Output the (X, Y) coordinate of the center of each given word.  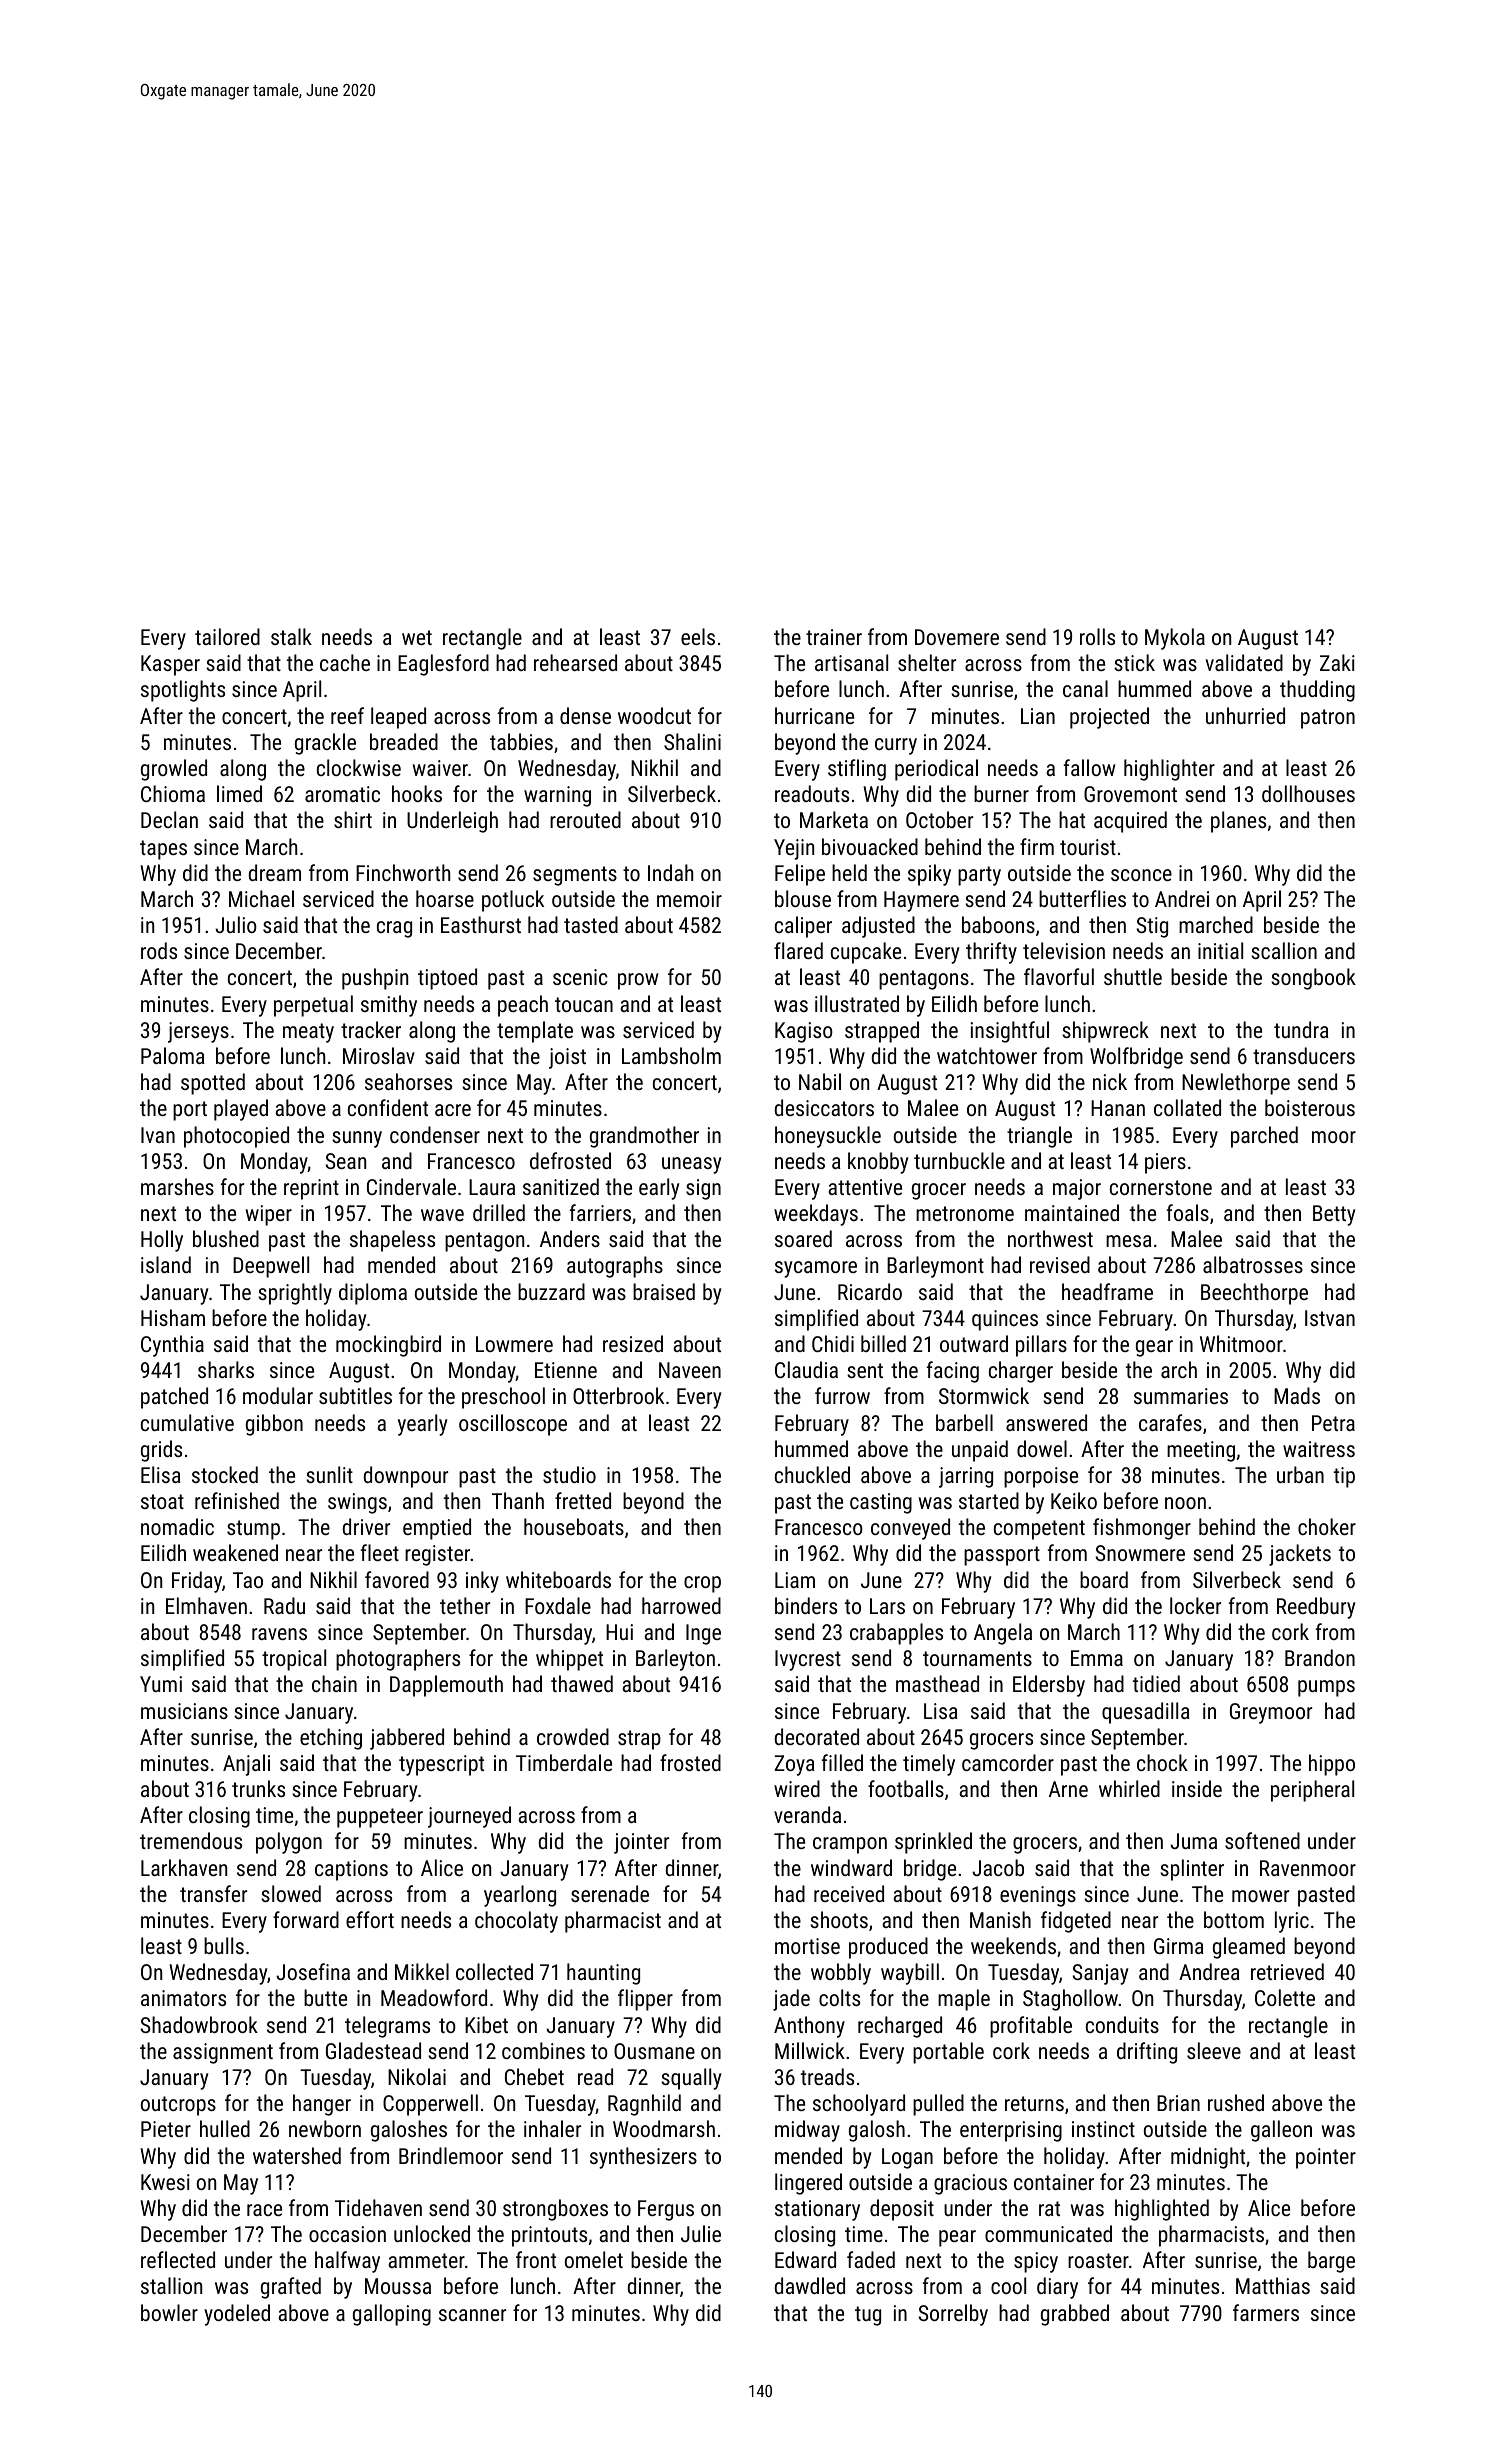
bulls (224, 1945)
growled (174, 770)
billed (883, 1343)
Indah (670, 872)
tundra (1301, 1029)
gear (1154, 1348)
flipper (645, 2000)
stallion (171, 2285)
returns (1034, 2103)
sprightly (295, 1294)
